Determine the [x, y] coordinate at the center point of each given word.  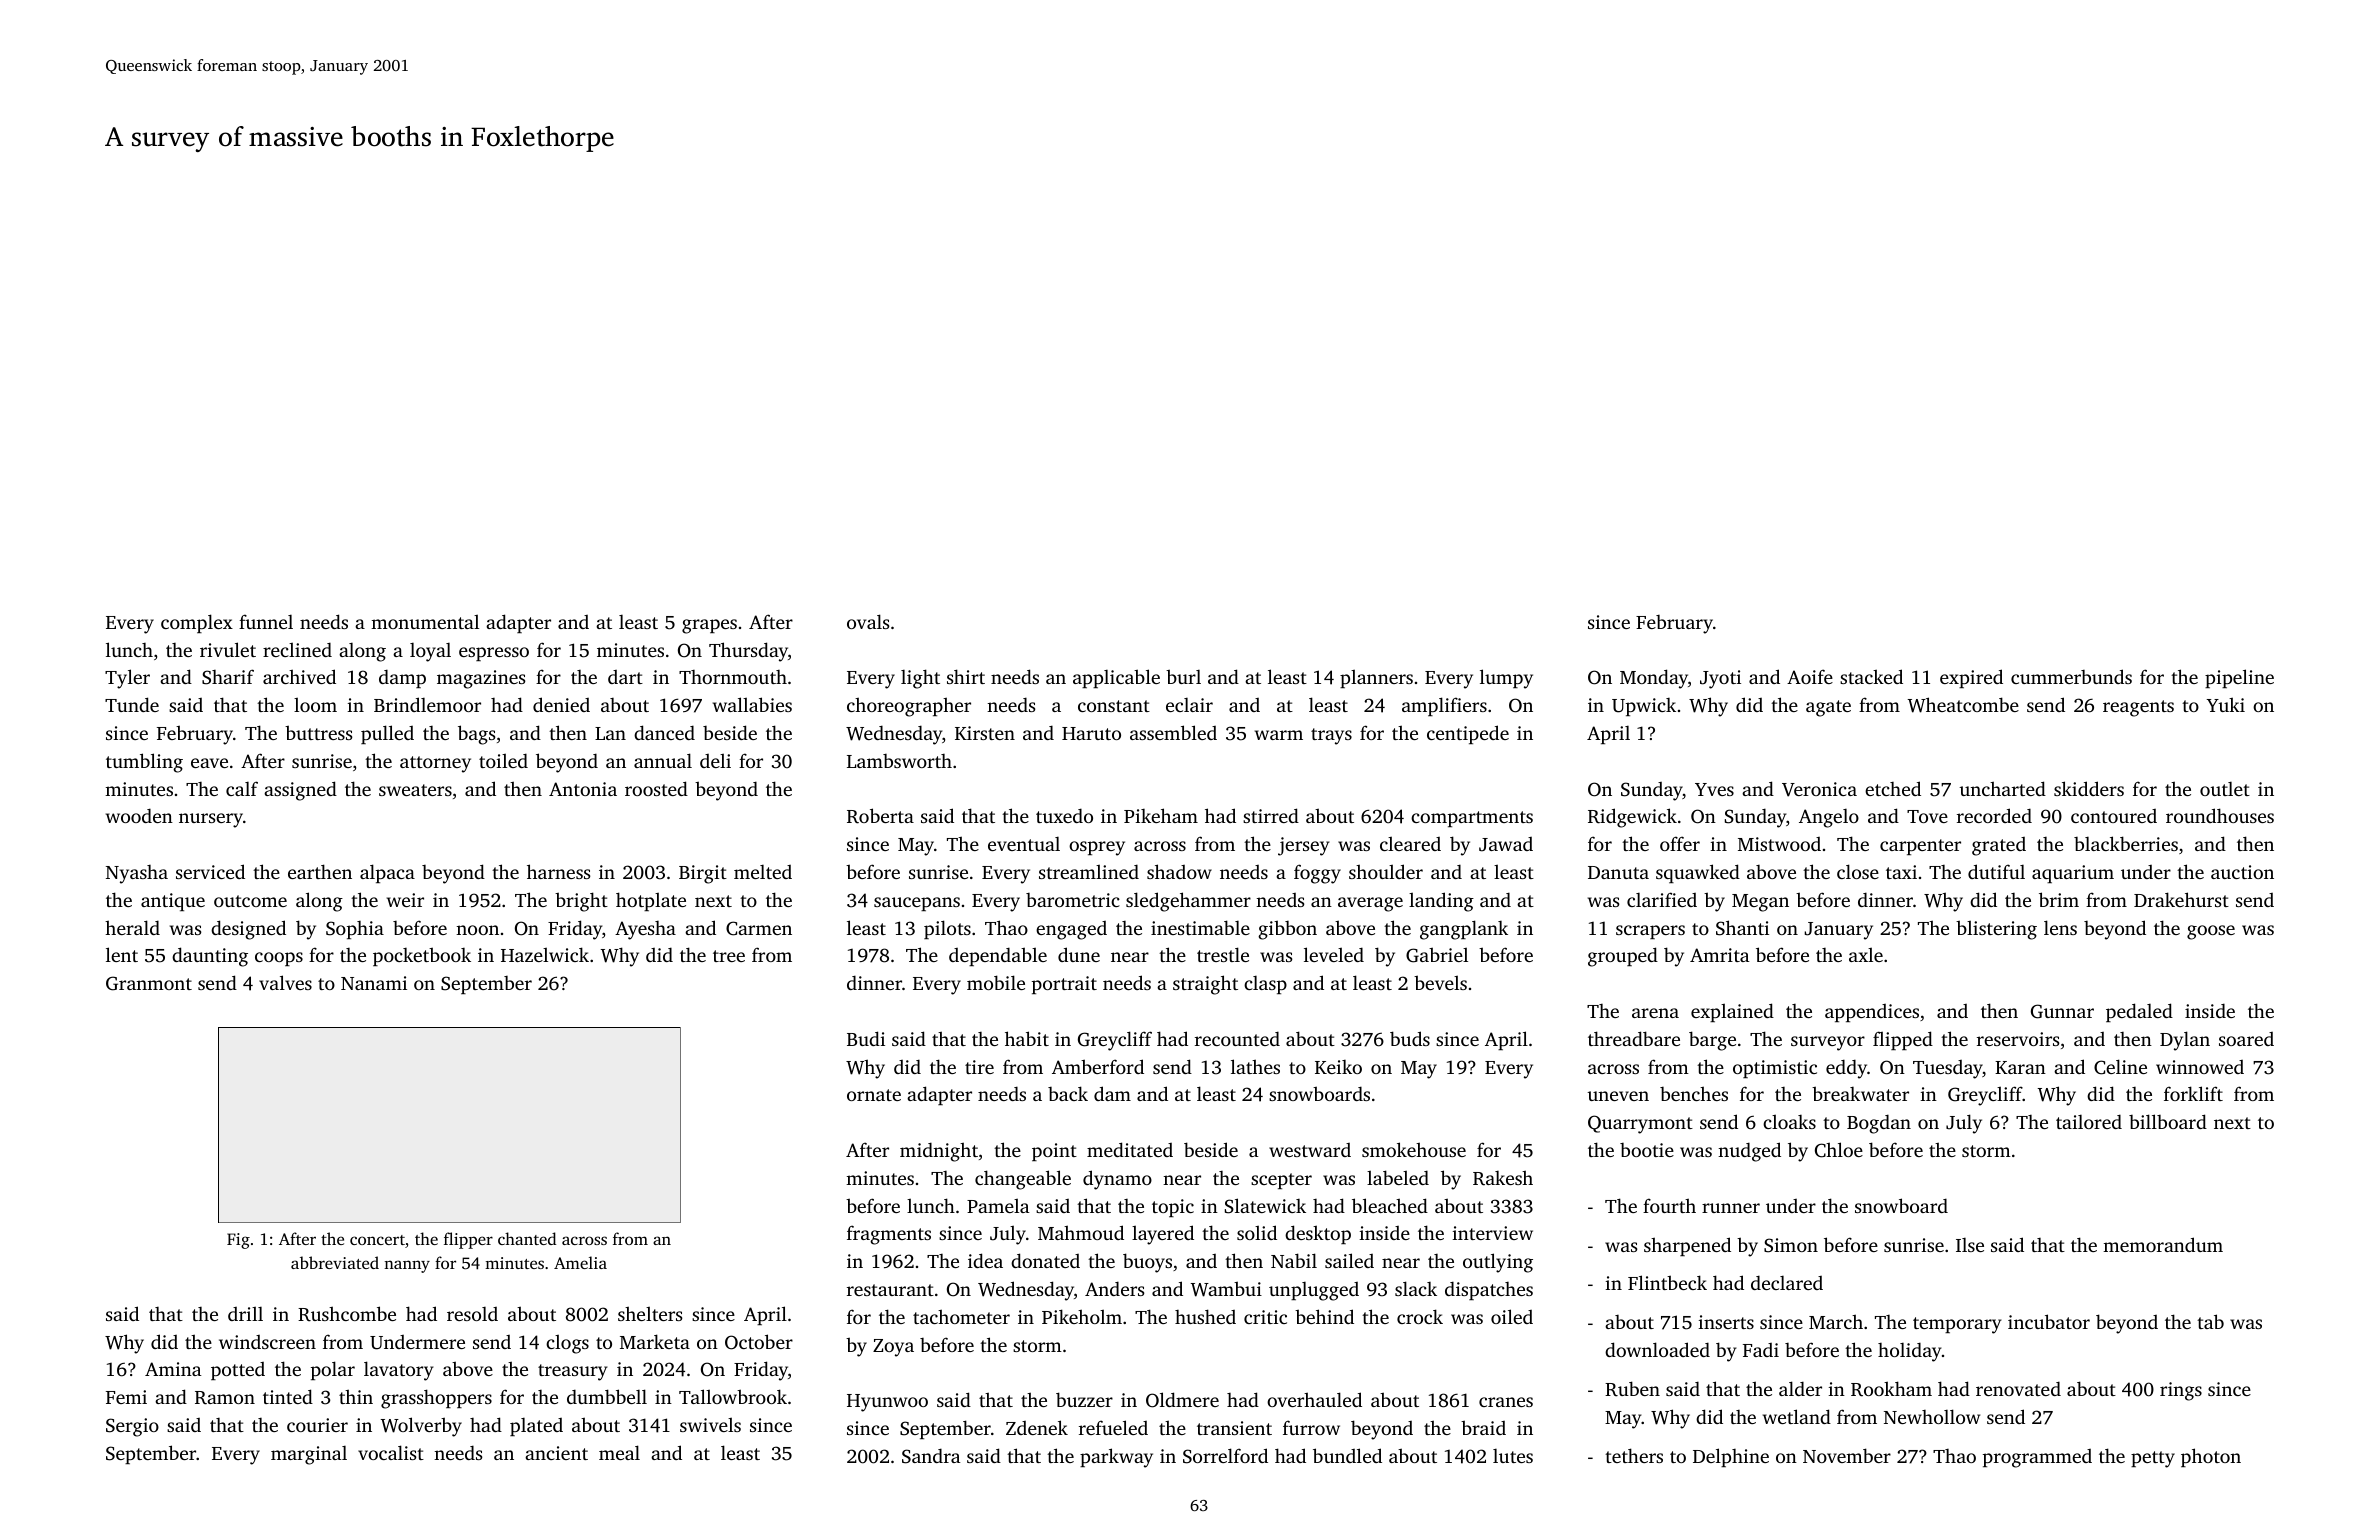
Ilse [1970, 1245]
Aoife [1810, 676]
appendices [1872, 1013]
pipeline [2239, 678]
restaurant [890, 1290]
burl [1183, 676]
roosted [656, 788]
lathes [1255, 1066]
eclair [1189, 705]
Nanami [374, 983]
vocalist [391, 1452]
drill [245, 1313]
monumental [425, 621]
